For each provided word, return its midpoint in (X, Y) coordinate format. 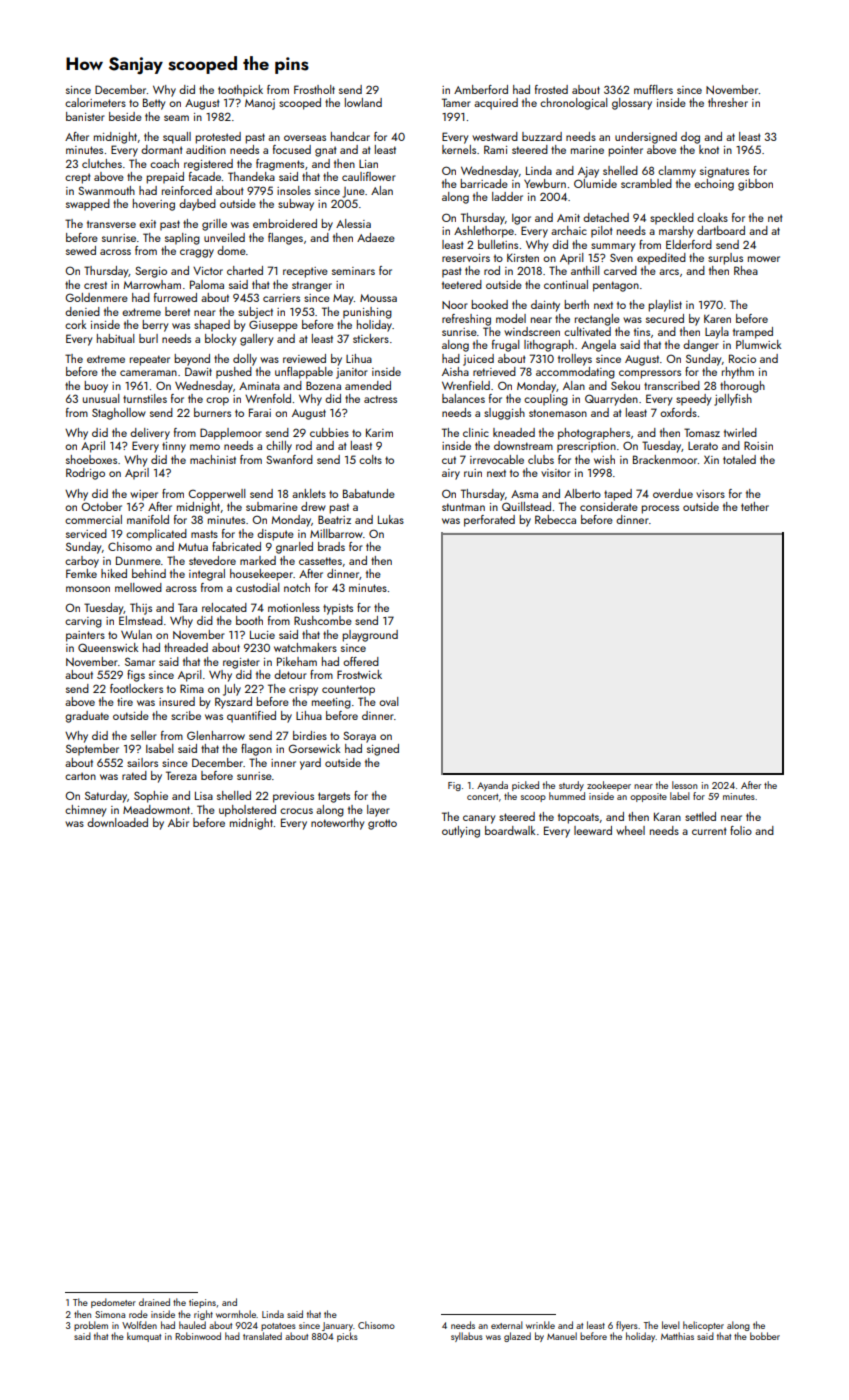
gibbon (755, 185)
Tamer (456, 102)
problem (91, 1326)
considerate (609, 506)
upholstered (247, 811)
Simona (110, 1314)
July (232, 690)
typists (338, 609)
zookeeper (609, 786)
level (671, 1325)
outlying (461, 832)
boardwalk (510, 830)
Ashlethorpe (484, 232)
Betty (154, 104)
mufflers (653, 89)
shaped (212, 326)
